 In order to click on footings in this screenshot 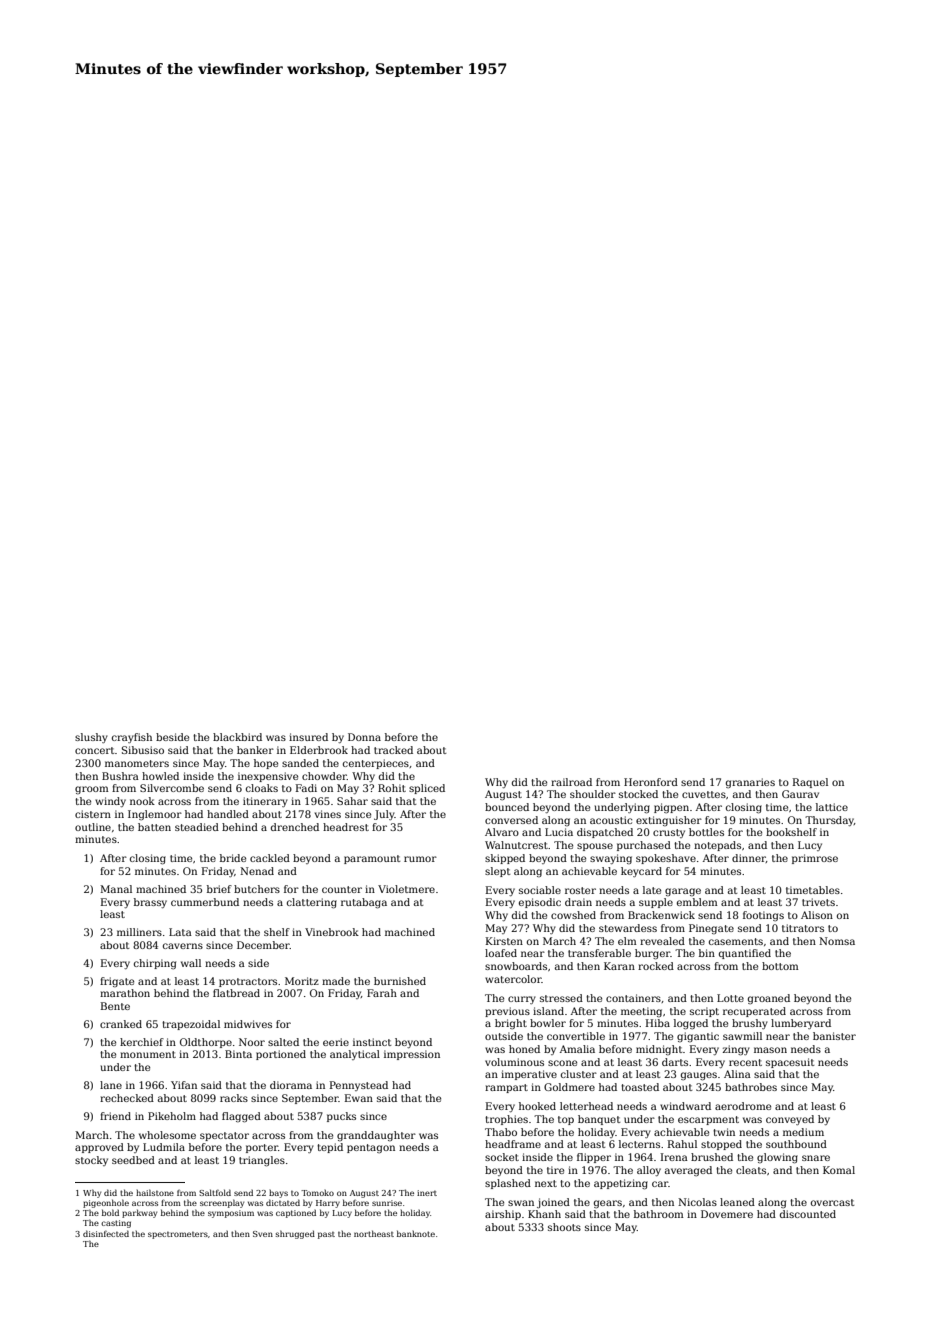, I will do `click(763, 916)`.
